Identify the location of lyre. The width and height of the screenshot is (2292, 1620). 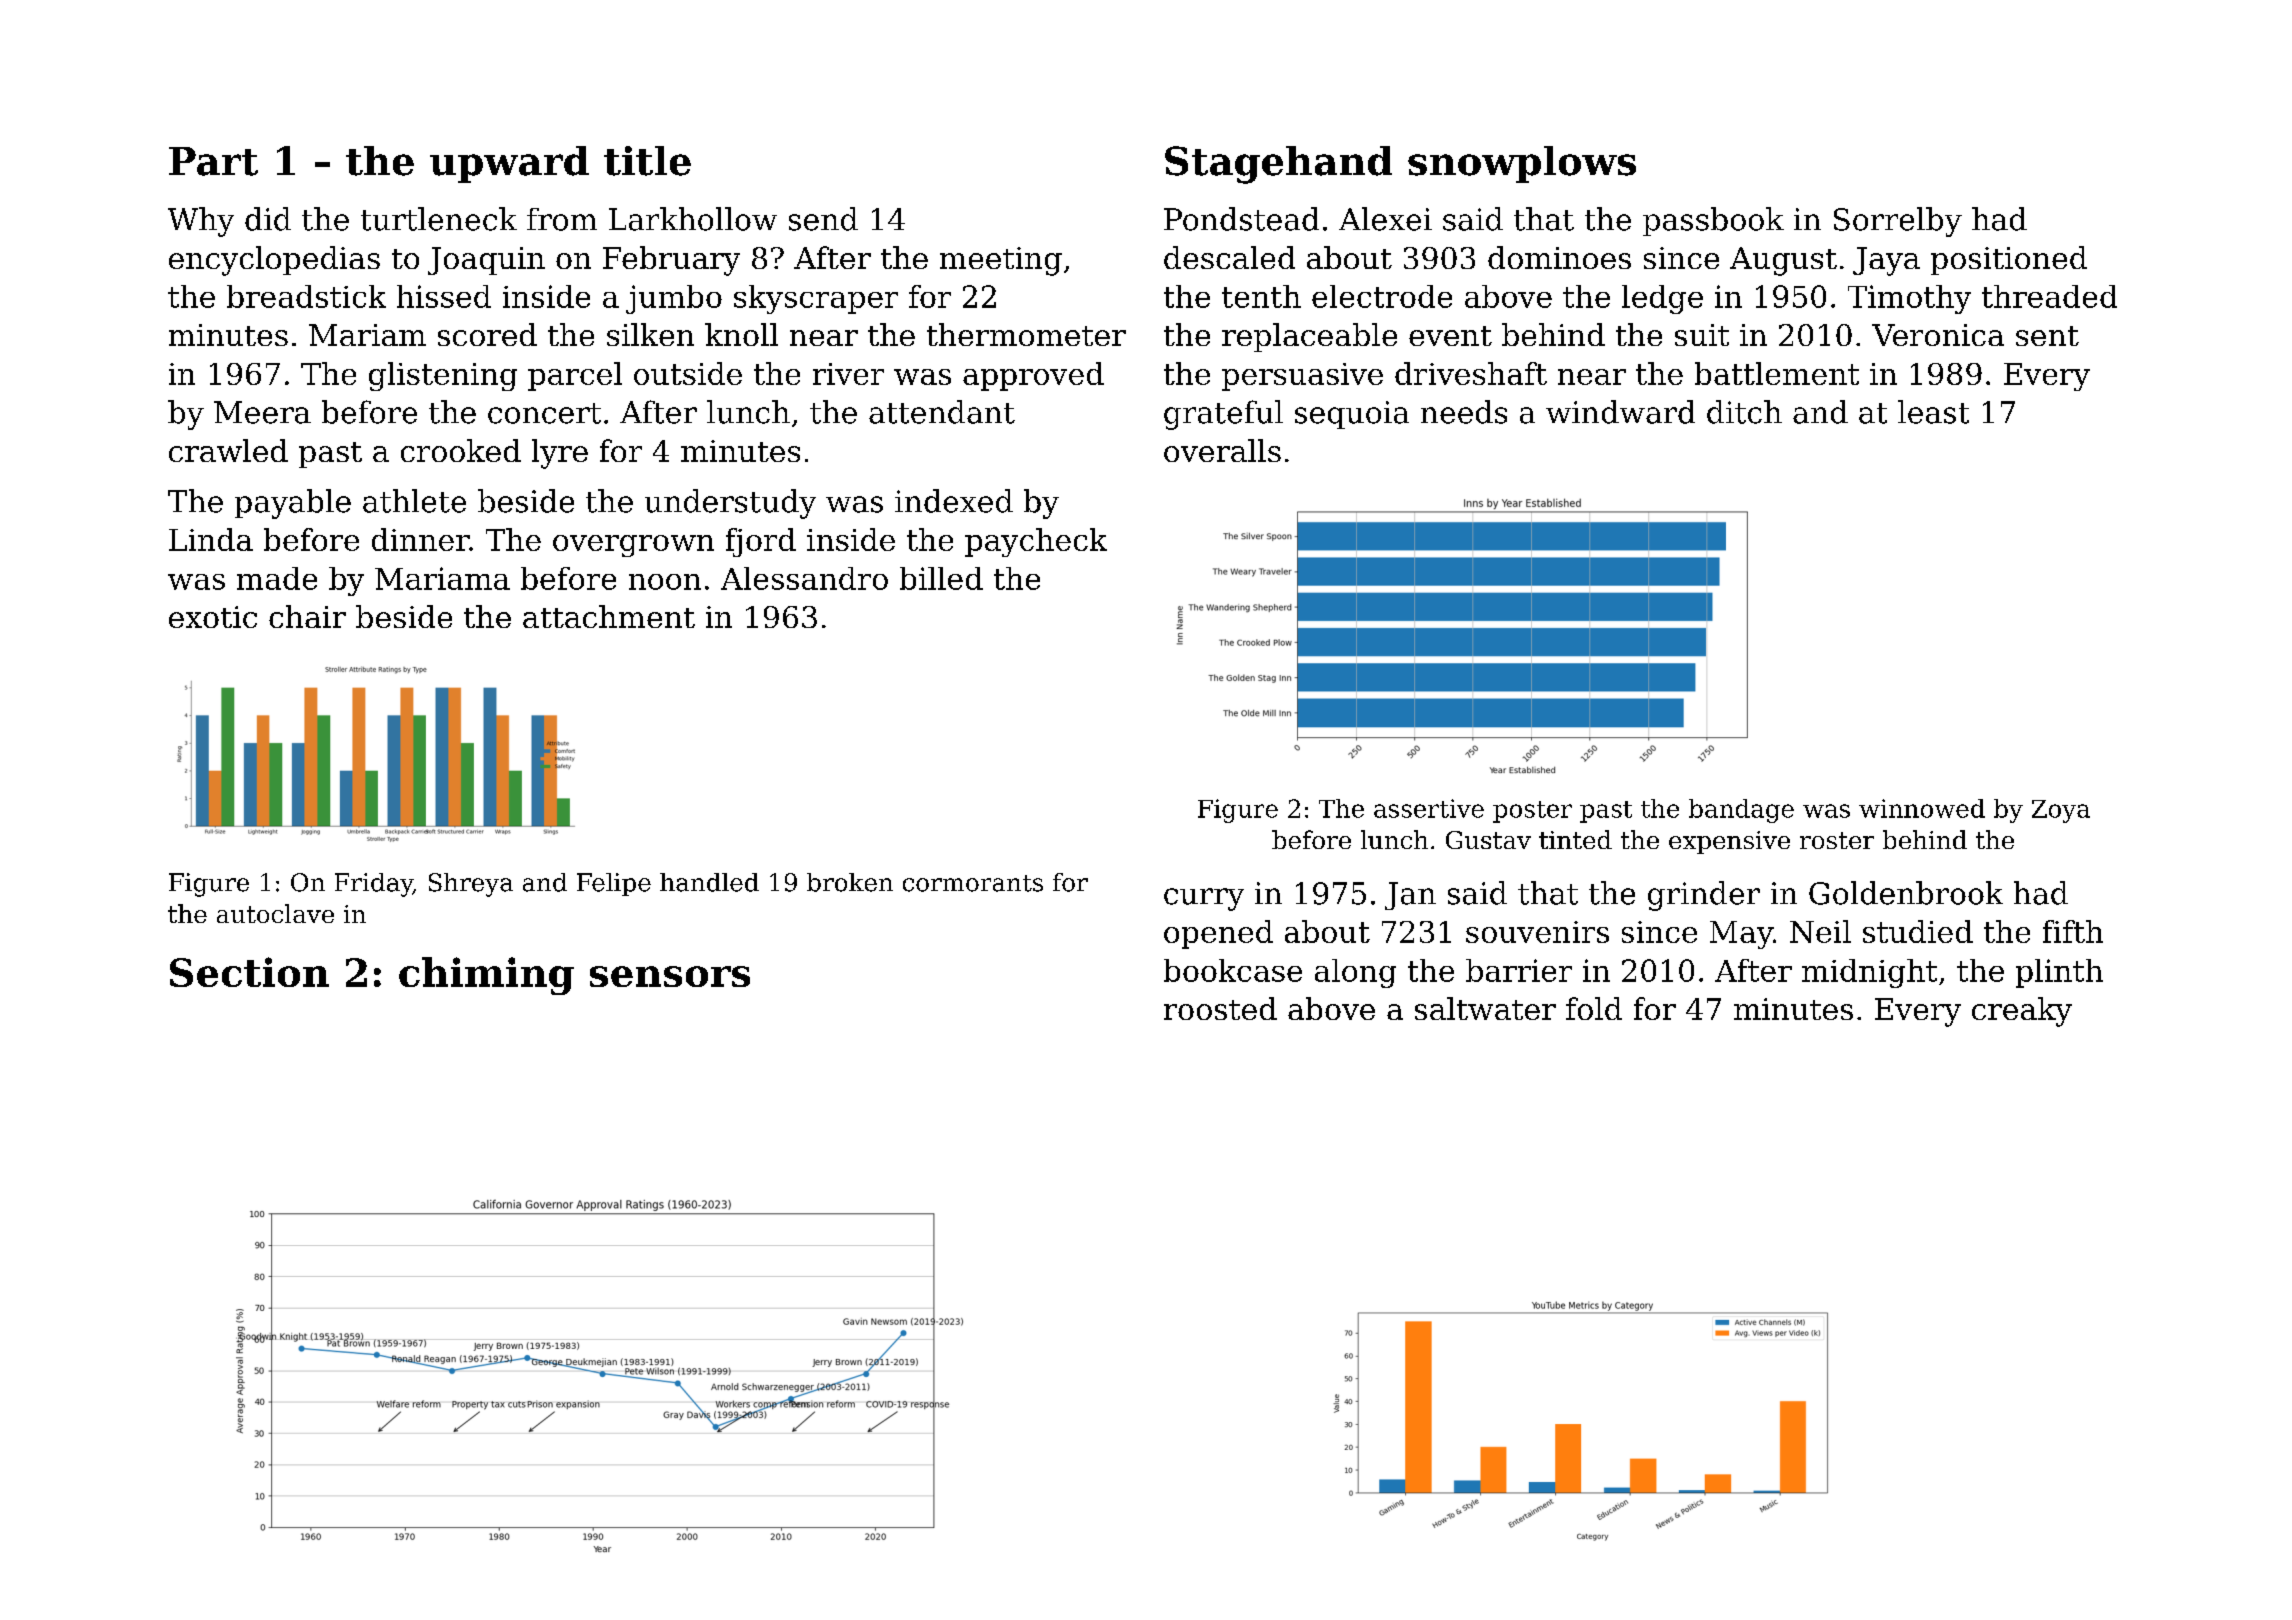
(560, 454).
